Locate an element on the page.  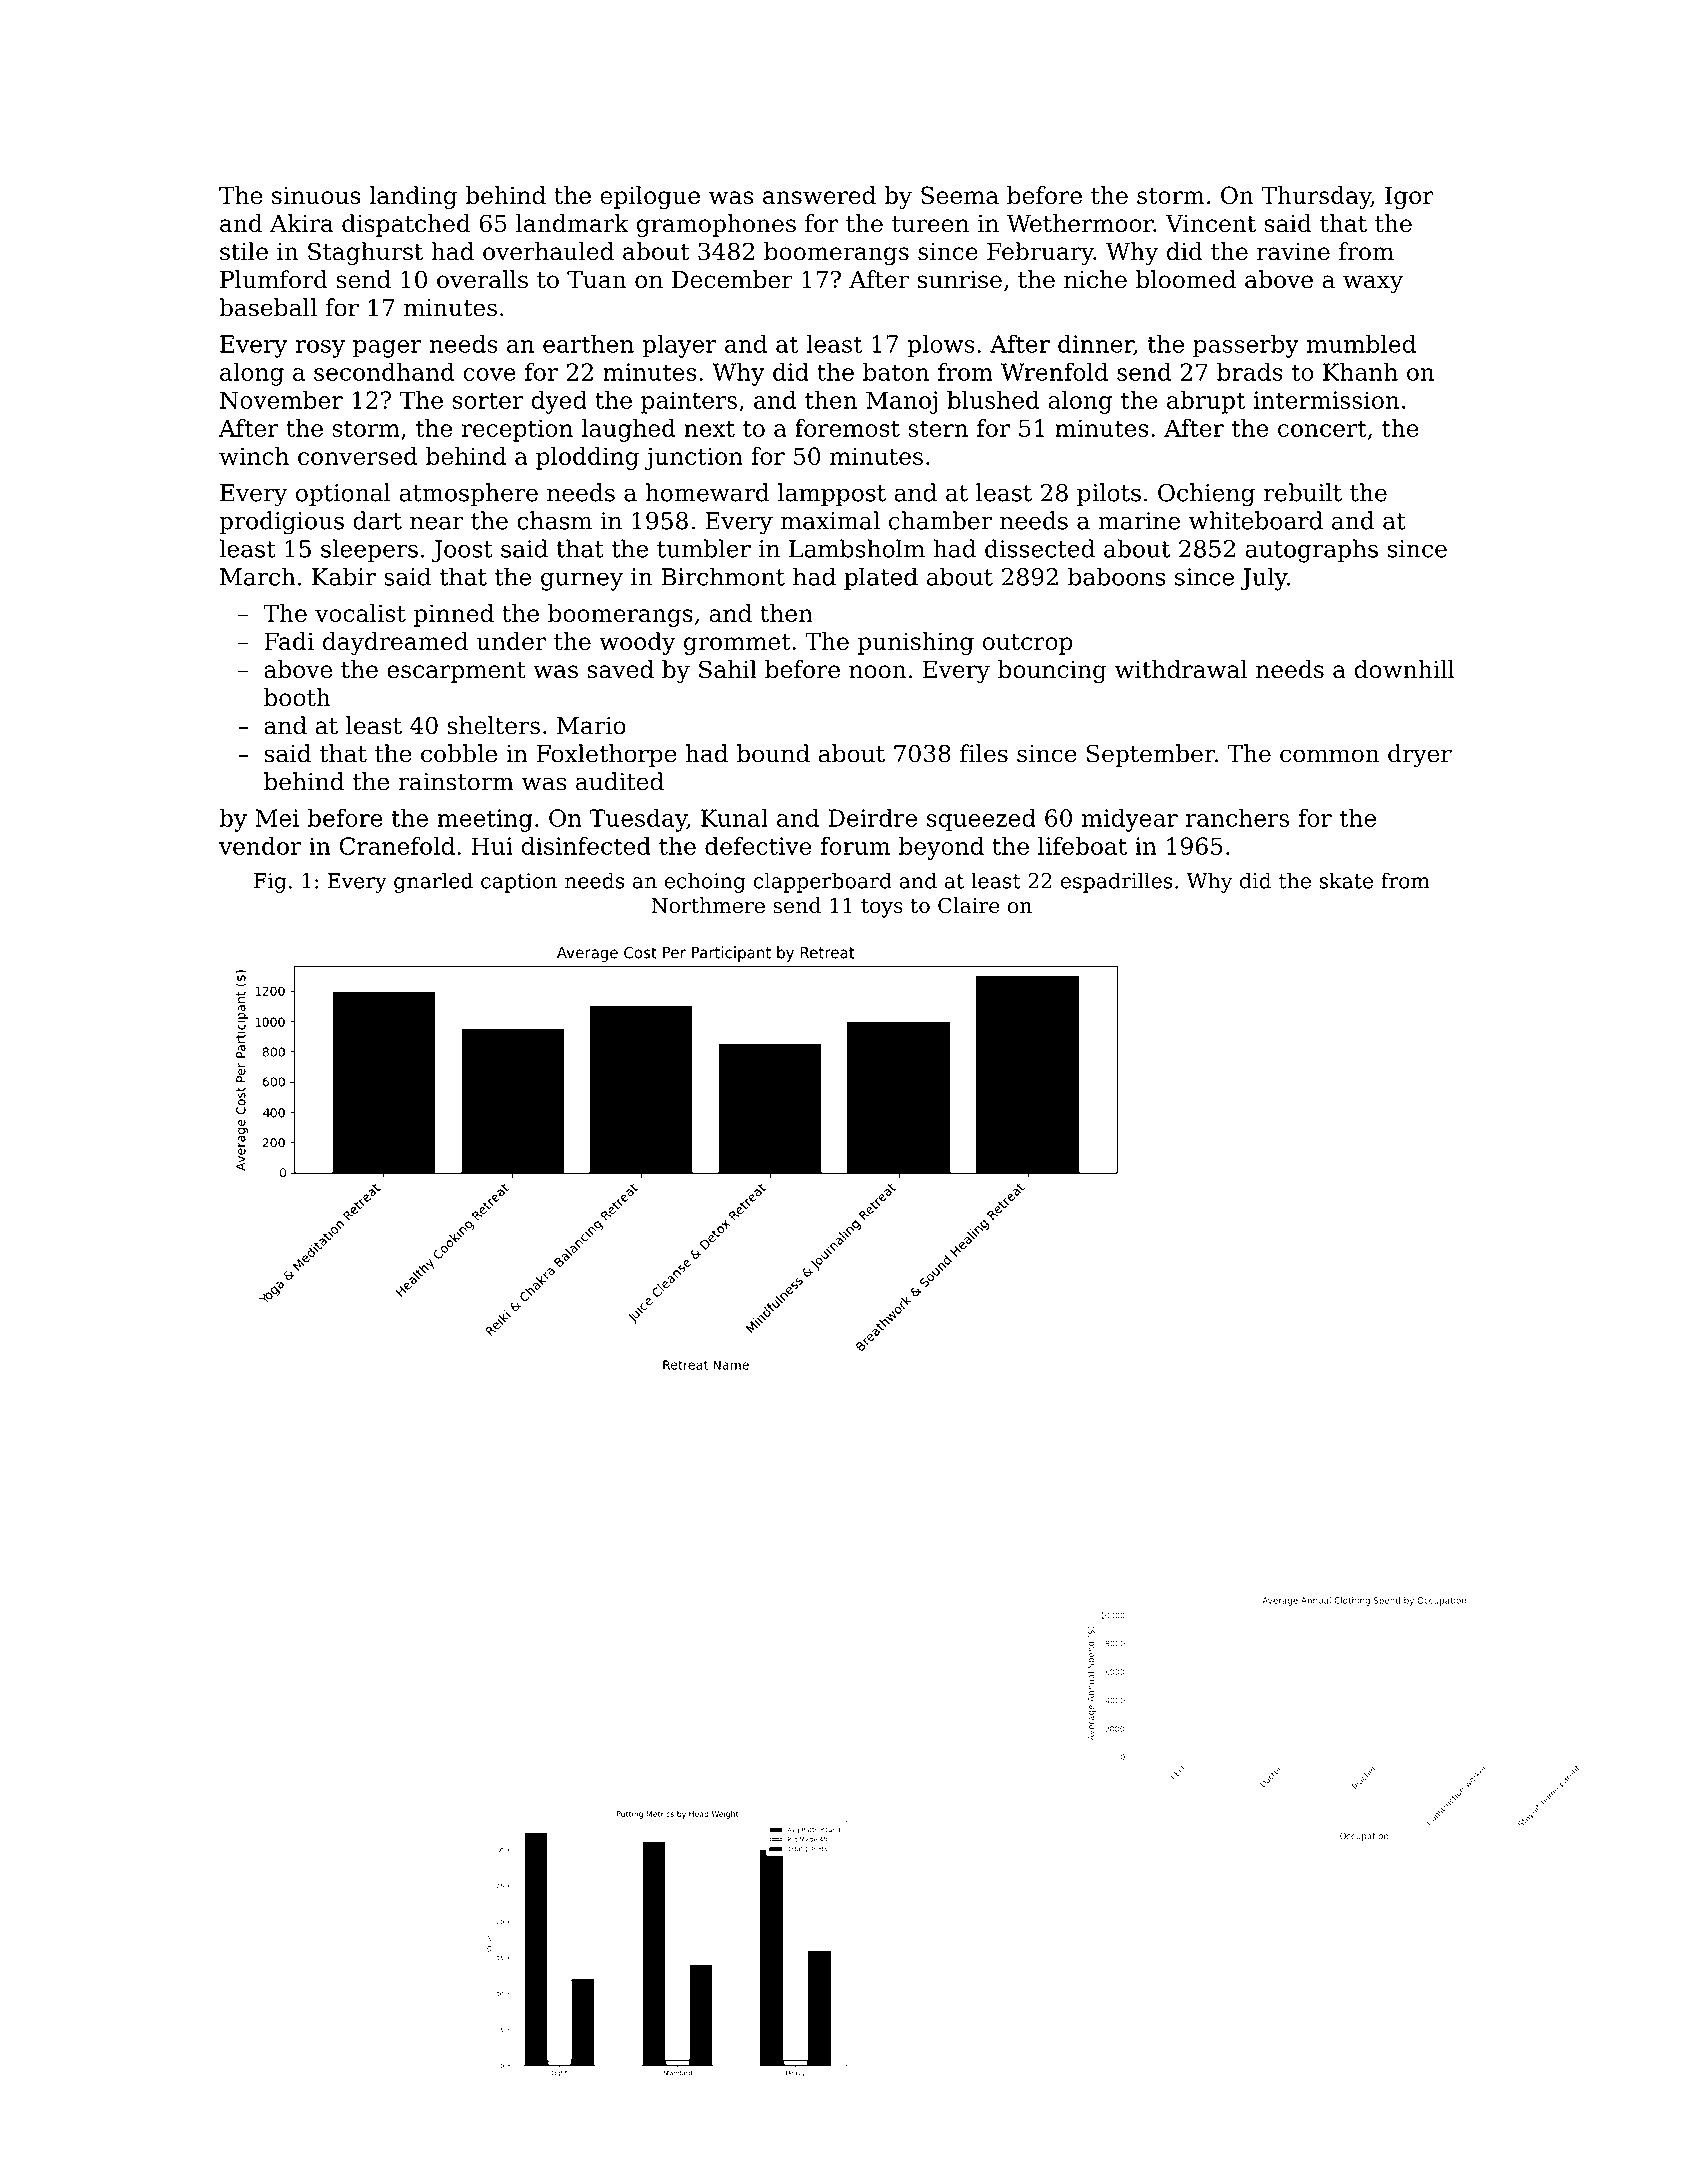
Igor is located at coordinates (1409, 198).
